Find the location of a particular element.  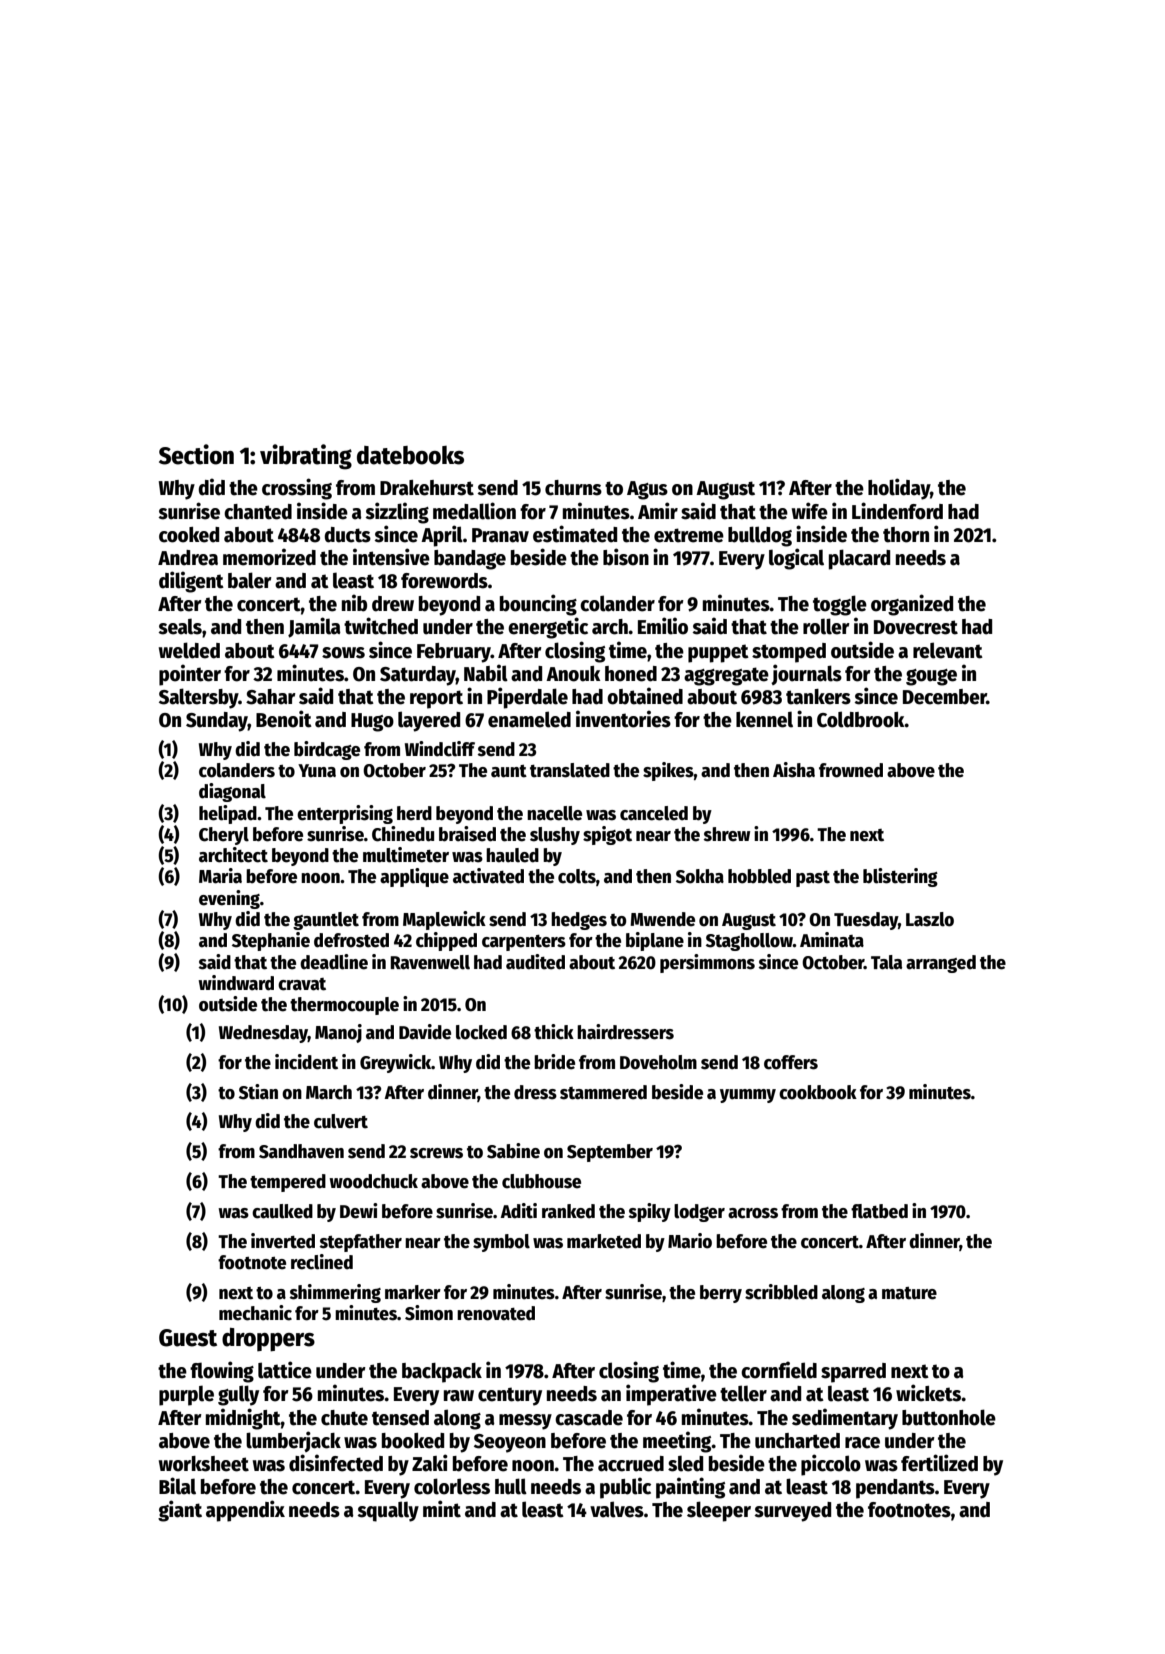

Jamila is located at coordinates (314, 627).
